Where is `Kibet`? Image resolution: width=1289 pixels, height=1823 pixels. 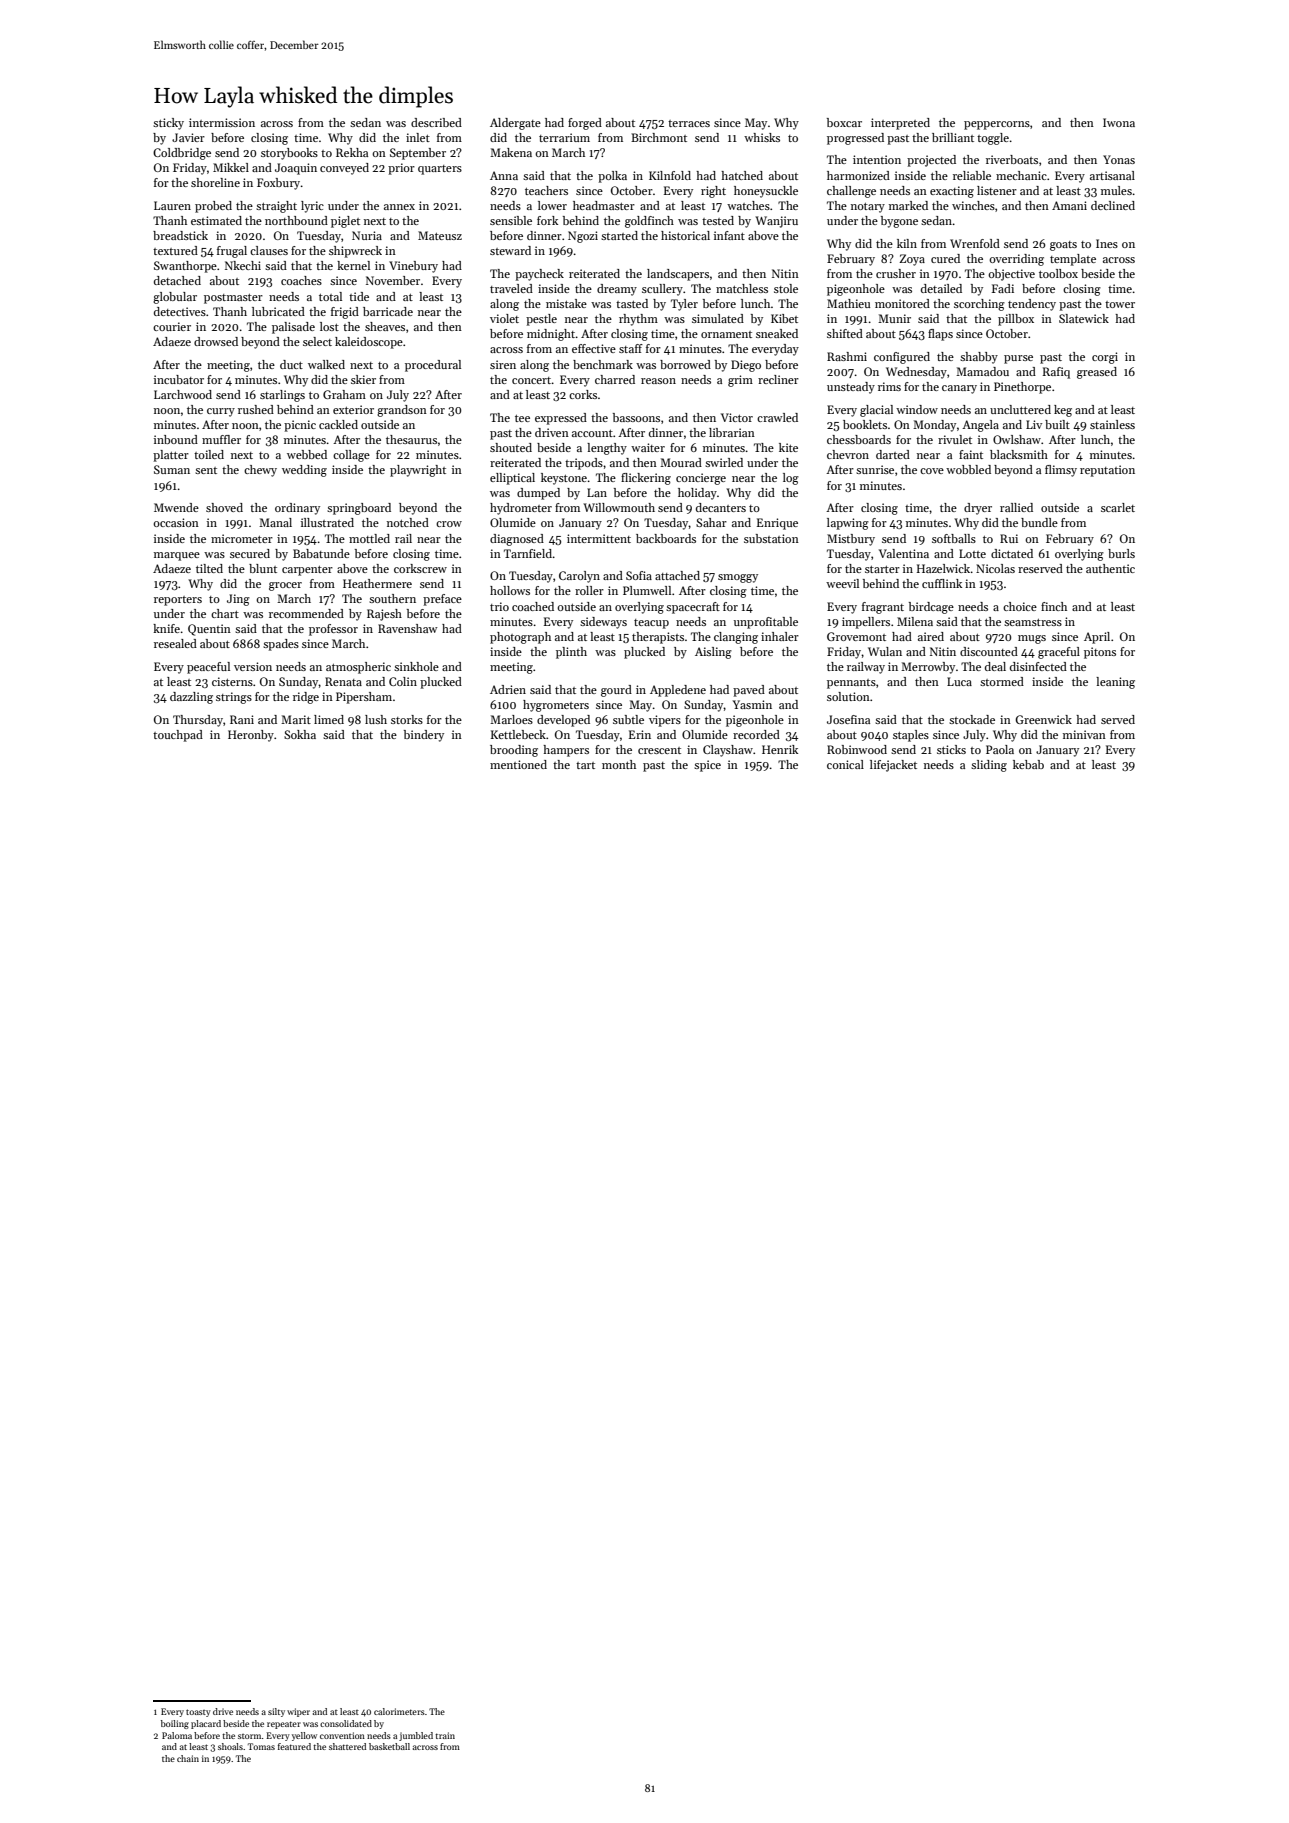
Kibet is located at coordinates (784, 318).
